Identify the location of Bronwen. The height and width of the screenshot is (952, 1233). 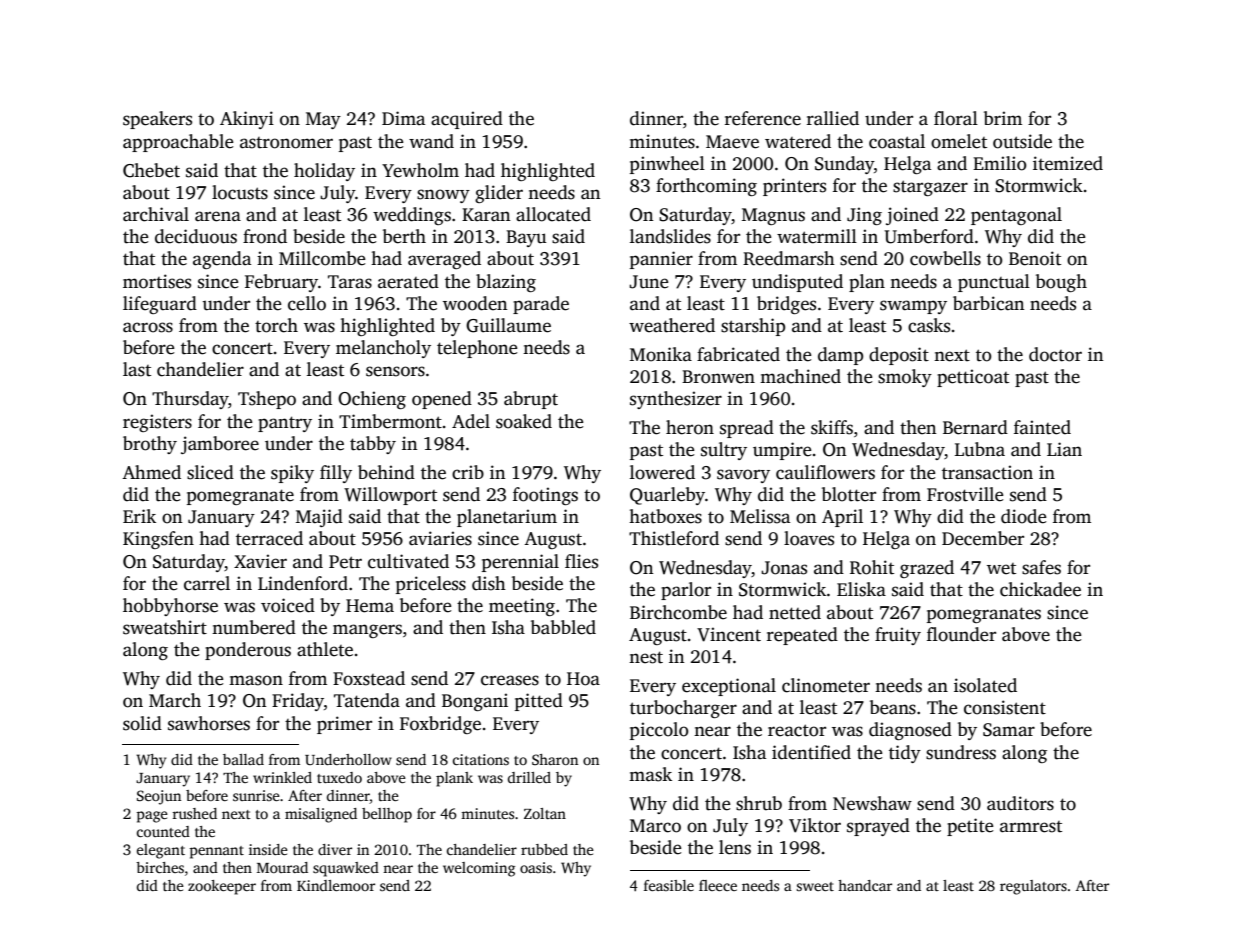
(718, 377).
